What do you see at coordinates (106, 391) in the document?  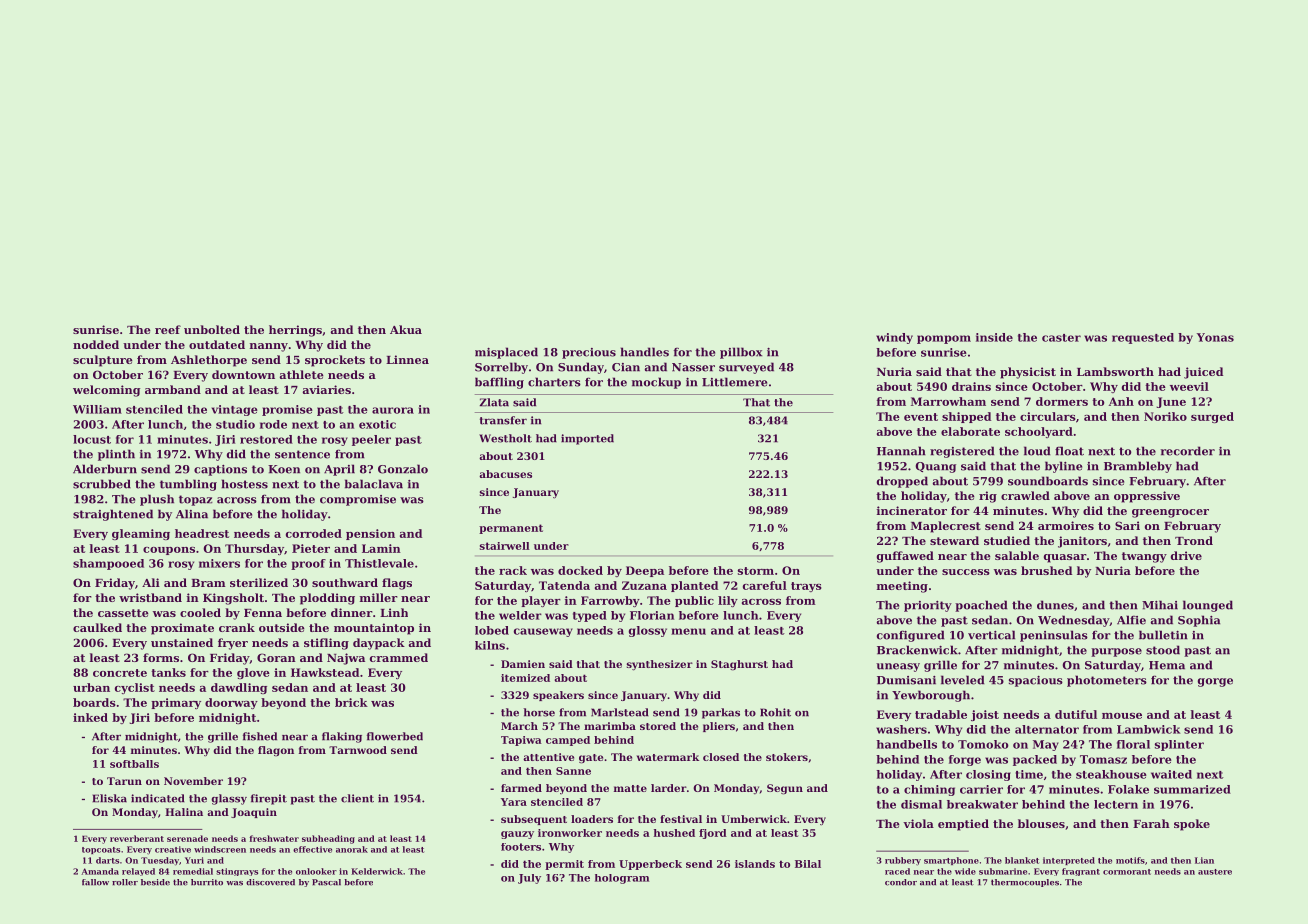 I see `welcoming` at bounding box center [106, 391].
